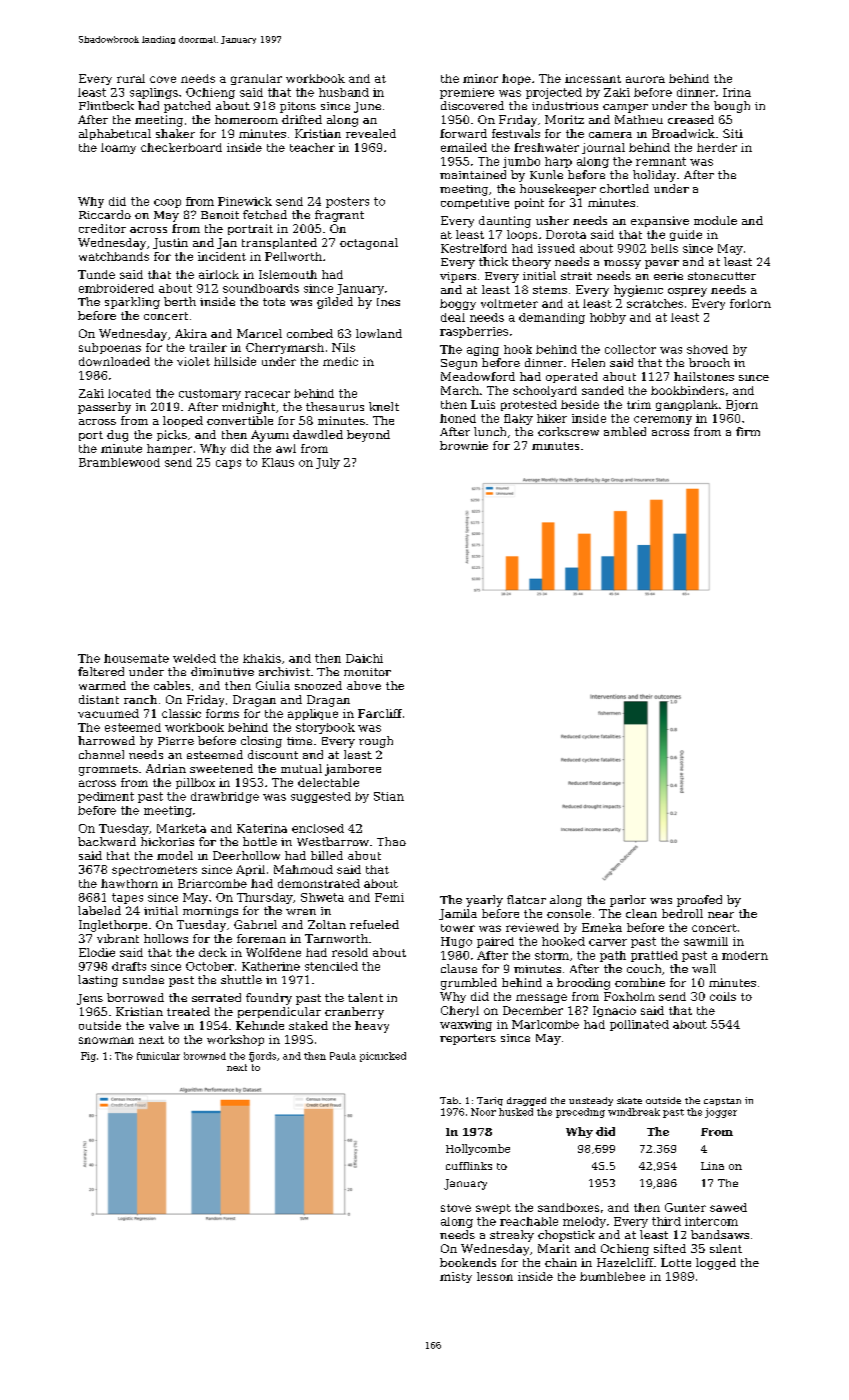 Image resolution: width=849 pixels, height=1400 pixels. Describe the element at coordinates (170, 243) in the page. I see `Justin` at that location.
